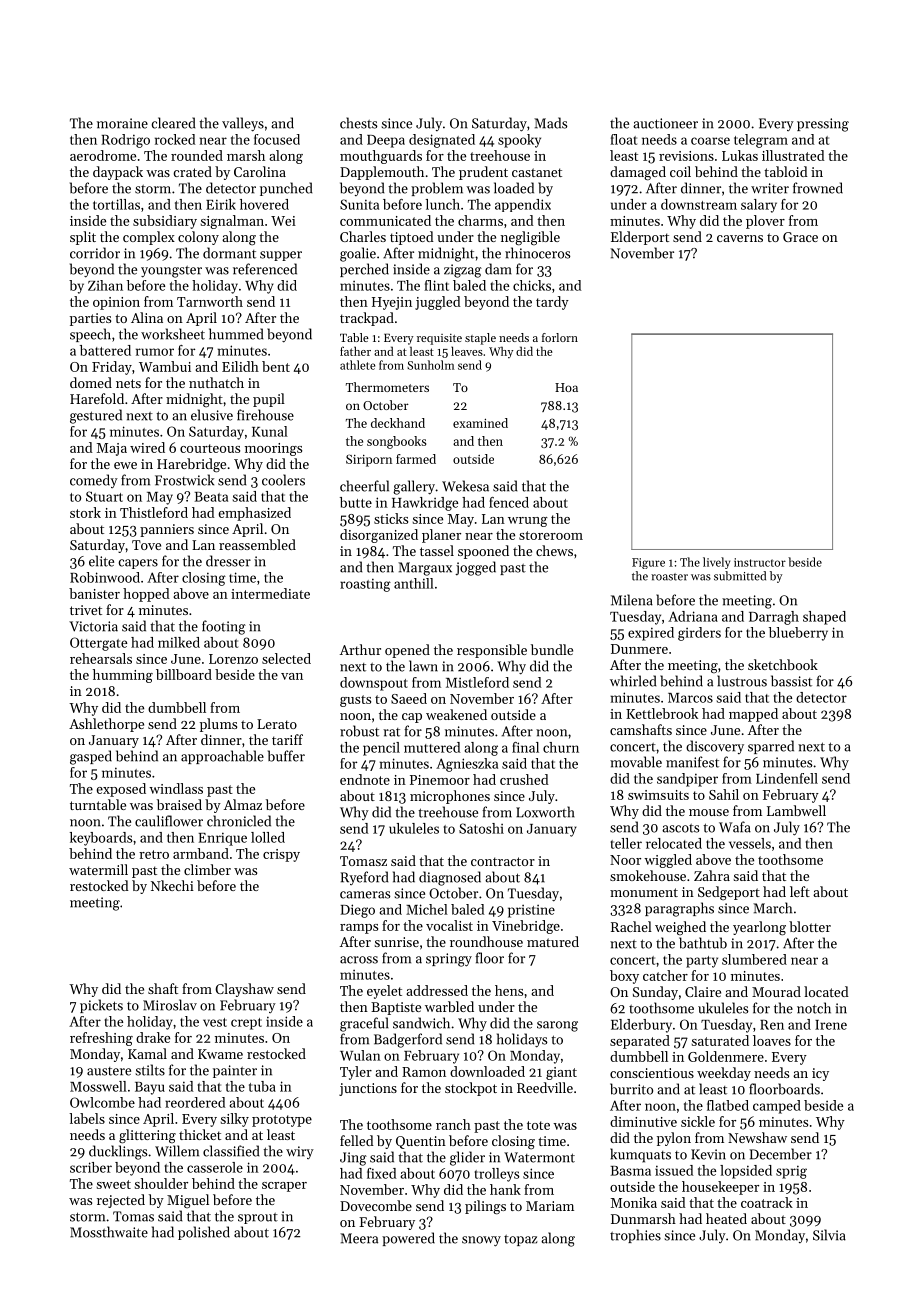 The width and height of the screenshot is (924, 1308). I want to click on blotter, so click(810, 926).
